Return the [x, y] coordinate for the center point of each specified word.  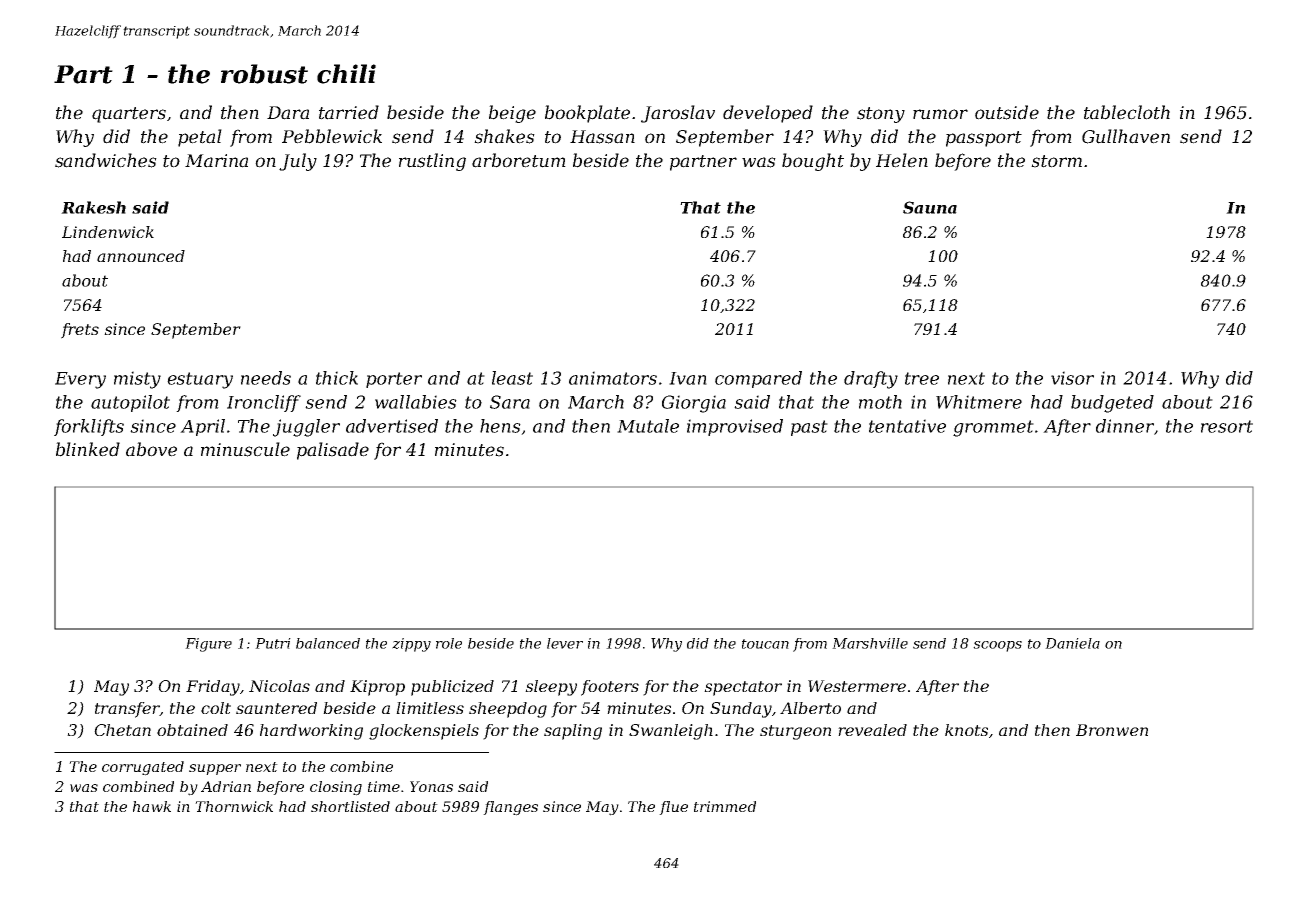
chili [346, 74]
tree [922, 378]
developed [768, 114]
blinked [88, 449]
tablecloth [1127, 112]
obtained [192, 730]
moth [880, 402]
